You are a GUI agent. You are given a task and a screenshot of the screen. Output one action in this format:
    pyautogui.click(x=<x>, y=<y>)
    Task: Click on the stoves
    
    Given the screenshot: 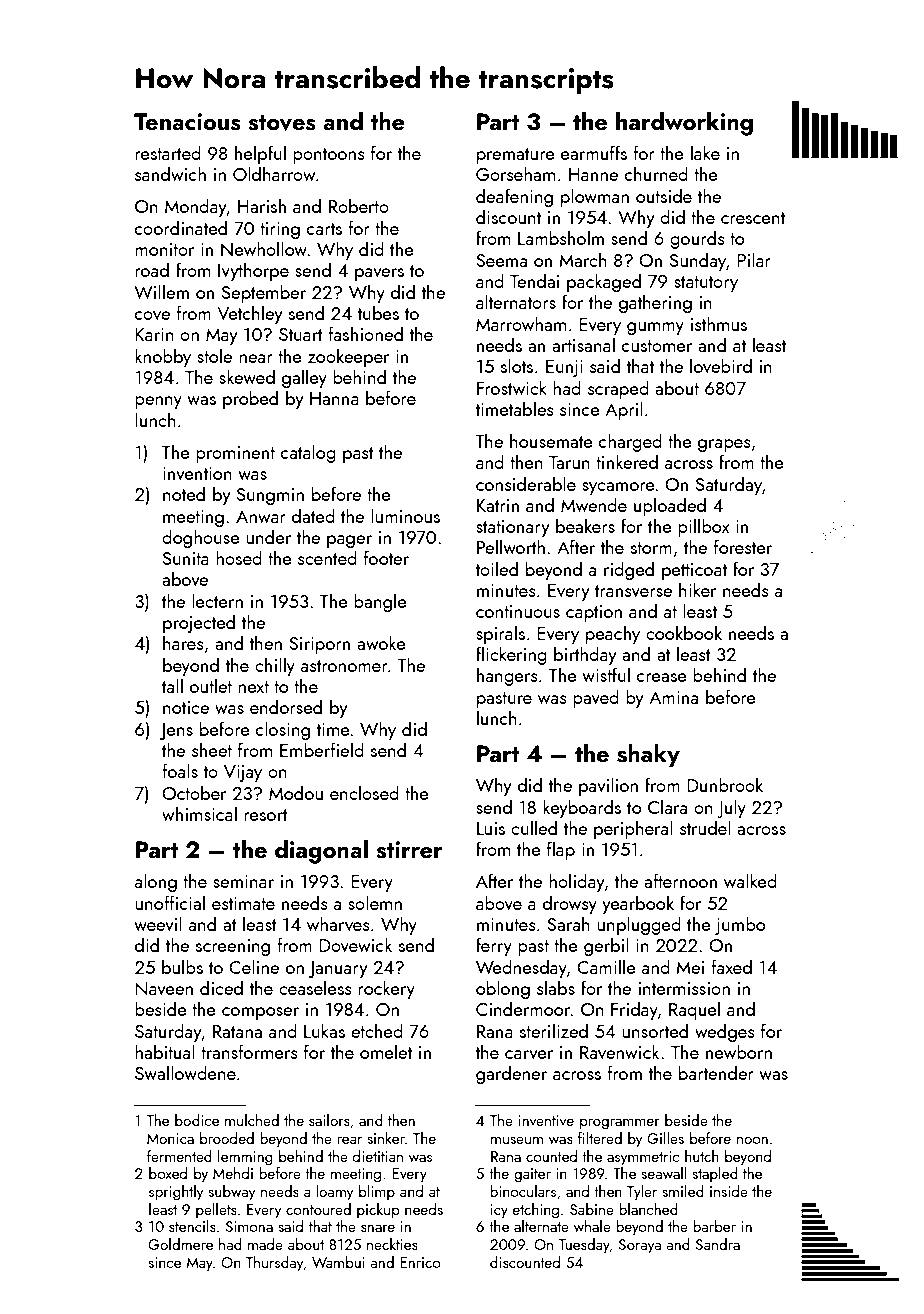 What is the action you would take?
    pyautogui.click(x=282, y=123)
